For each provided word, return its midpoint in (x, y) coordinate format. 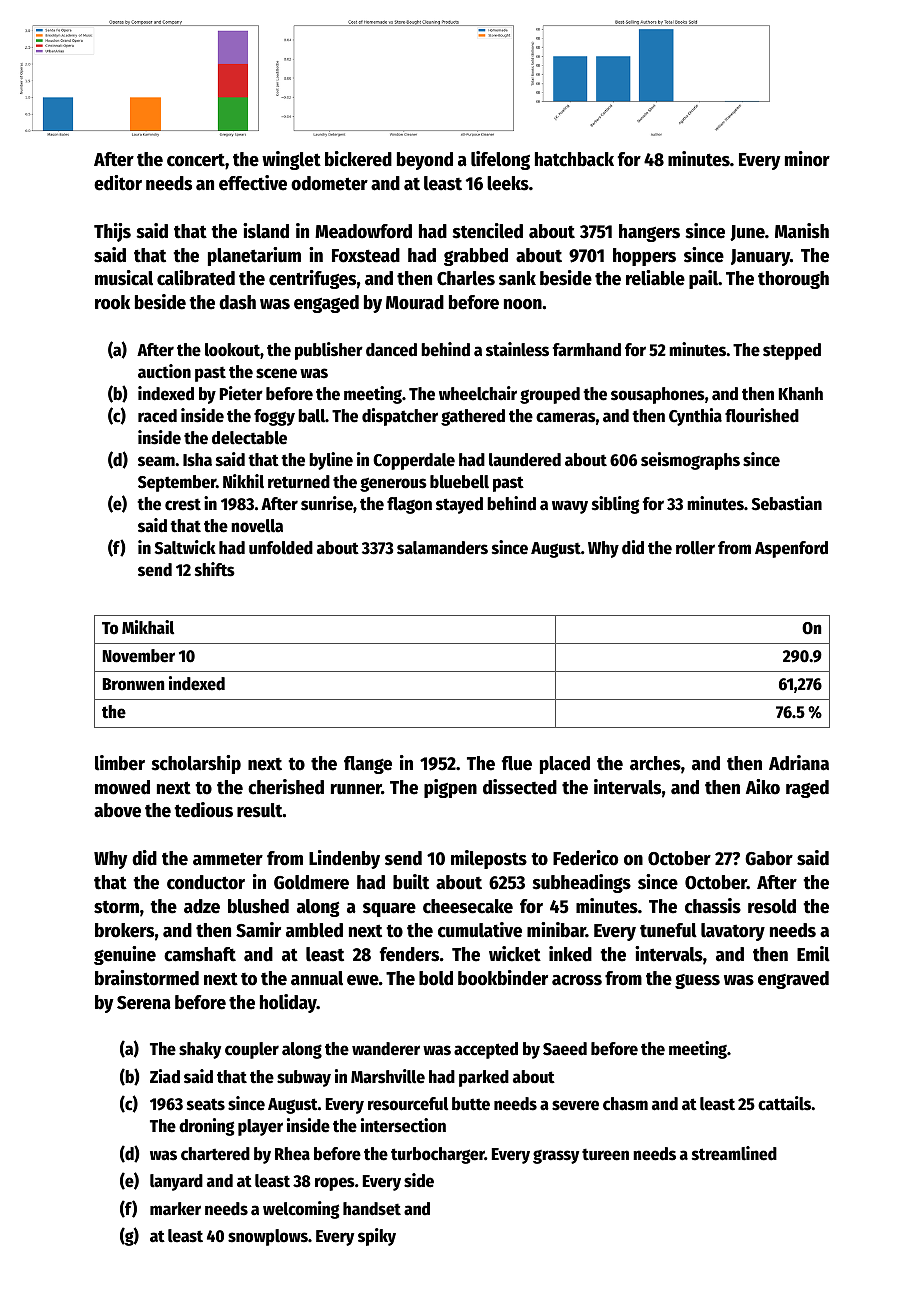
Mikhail (148, 627)
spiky (377, 1237)
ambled (314, 930)
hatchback (574, 159)
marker (175, 1209)
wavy (570, 507)
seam (156, 461)
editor (118, 183)
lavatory (733, 932)
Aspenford (791, 549)
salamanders (442, 548)
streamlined (734, 1153)
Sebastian (787, 503)
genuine (125, 955)
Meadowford (363, 231)
